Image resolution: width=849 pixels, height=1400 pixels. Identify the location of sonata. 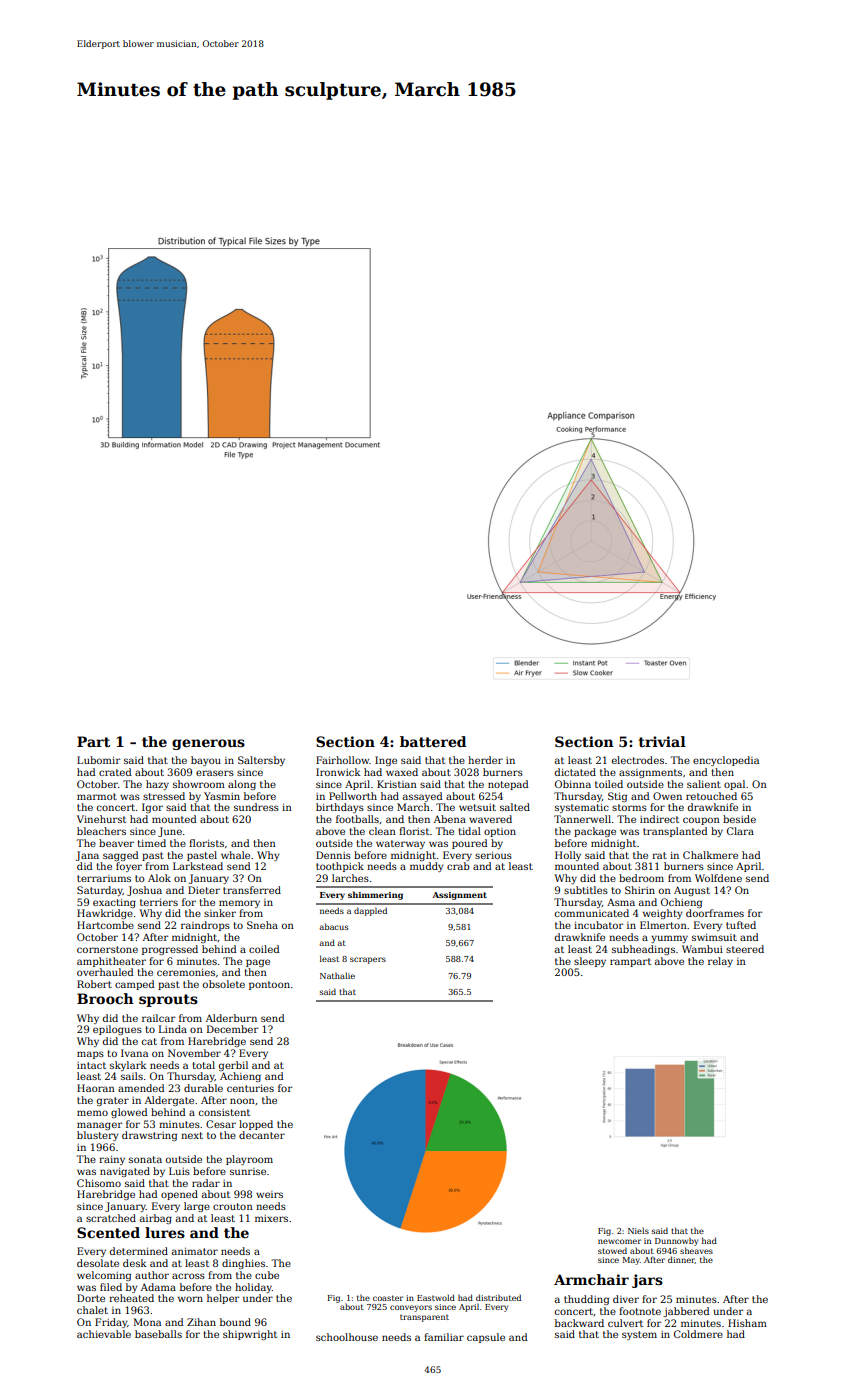
(145, 1159).
